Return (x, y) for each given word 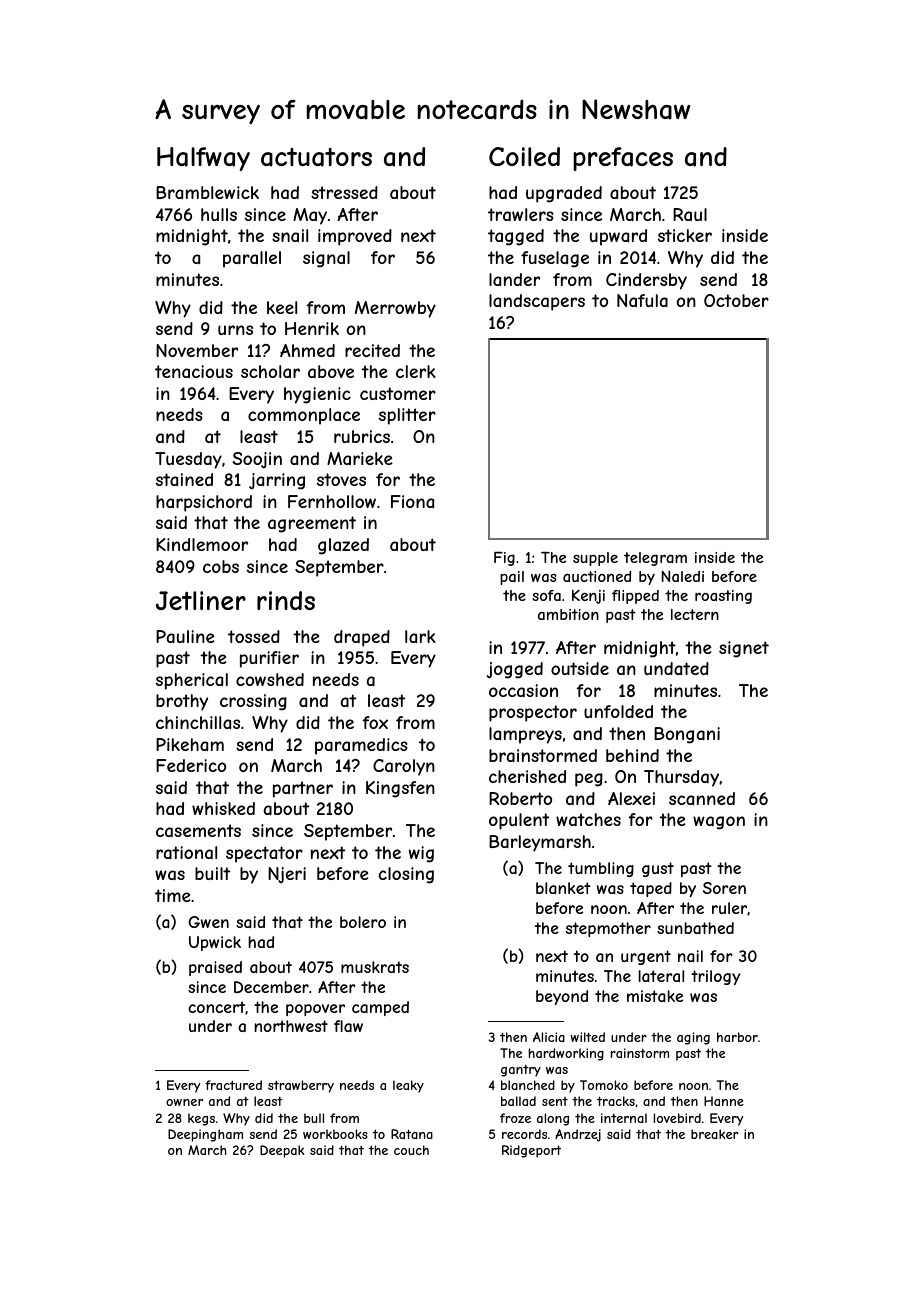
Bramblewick (207, 192)
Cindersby (646, 281)
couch (411, 1150)
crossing (253, 702)
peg (589, 780)
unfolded (618, 711)
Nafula (642, 300)
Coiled (524, 156)
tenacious (194, 371)
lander (514, 279)
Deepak (282, 1151)
